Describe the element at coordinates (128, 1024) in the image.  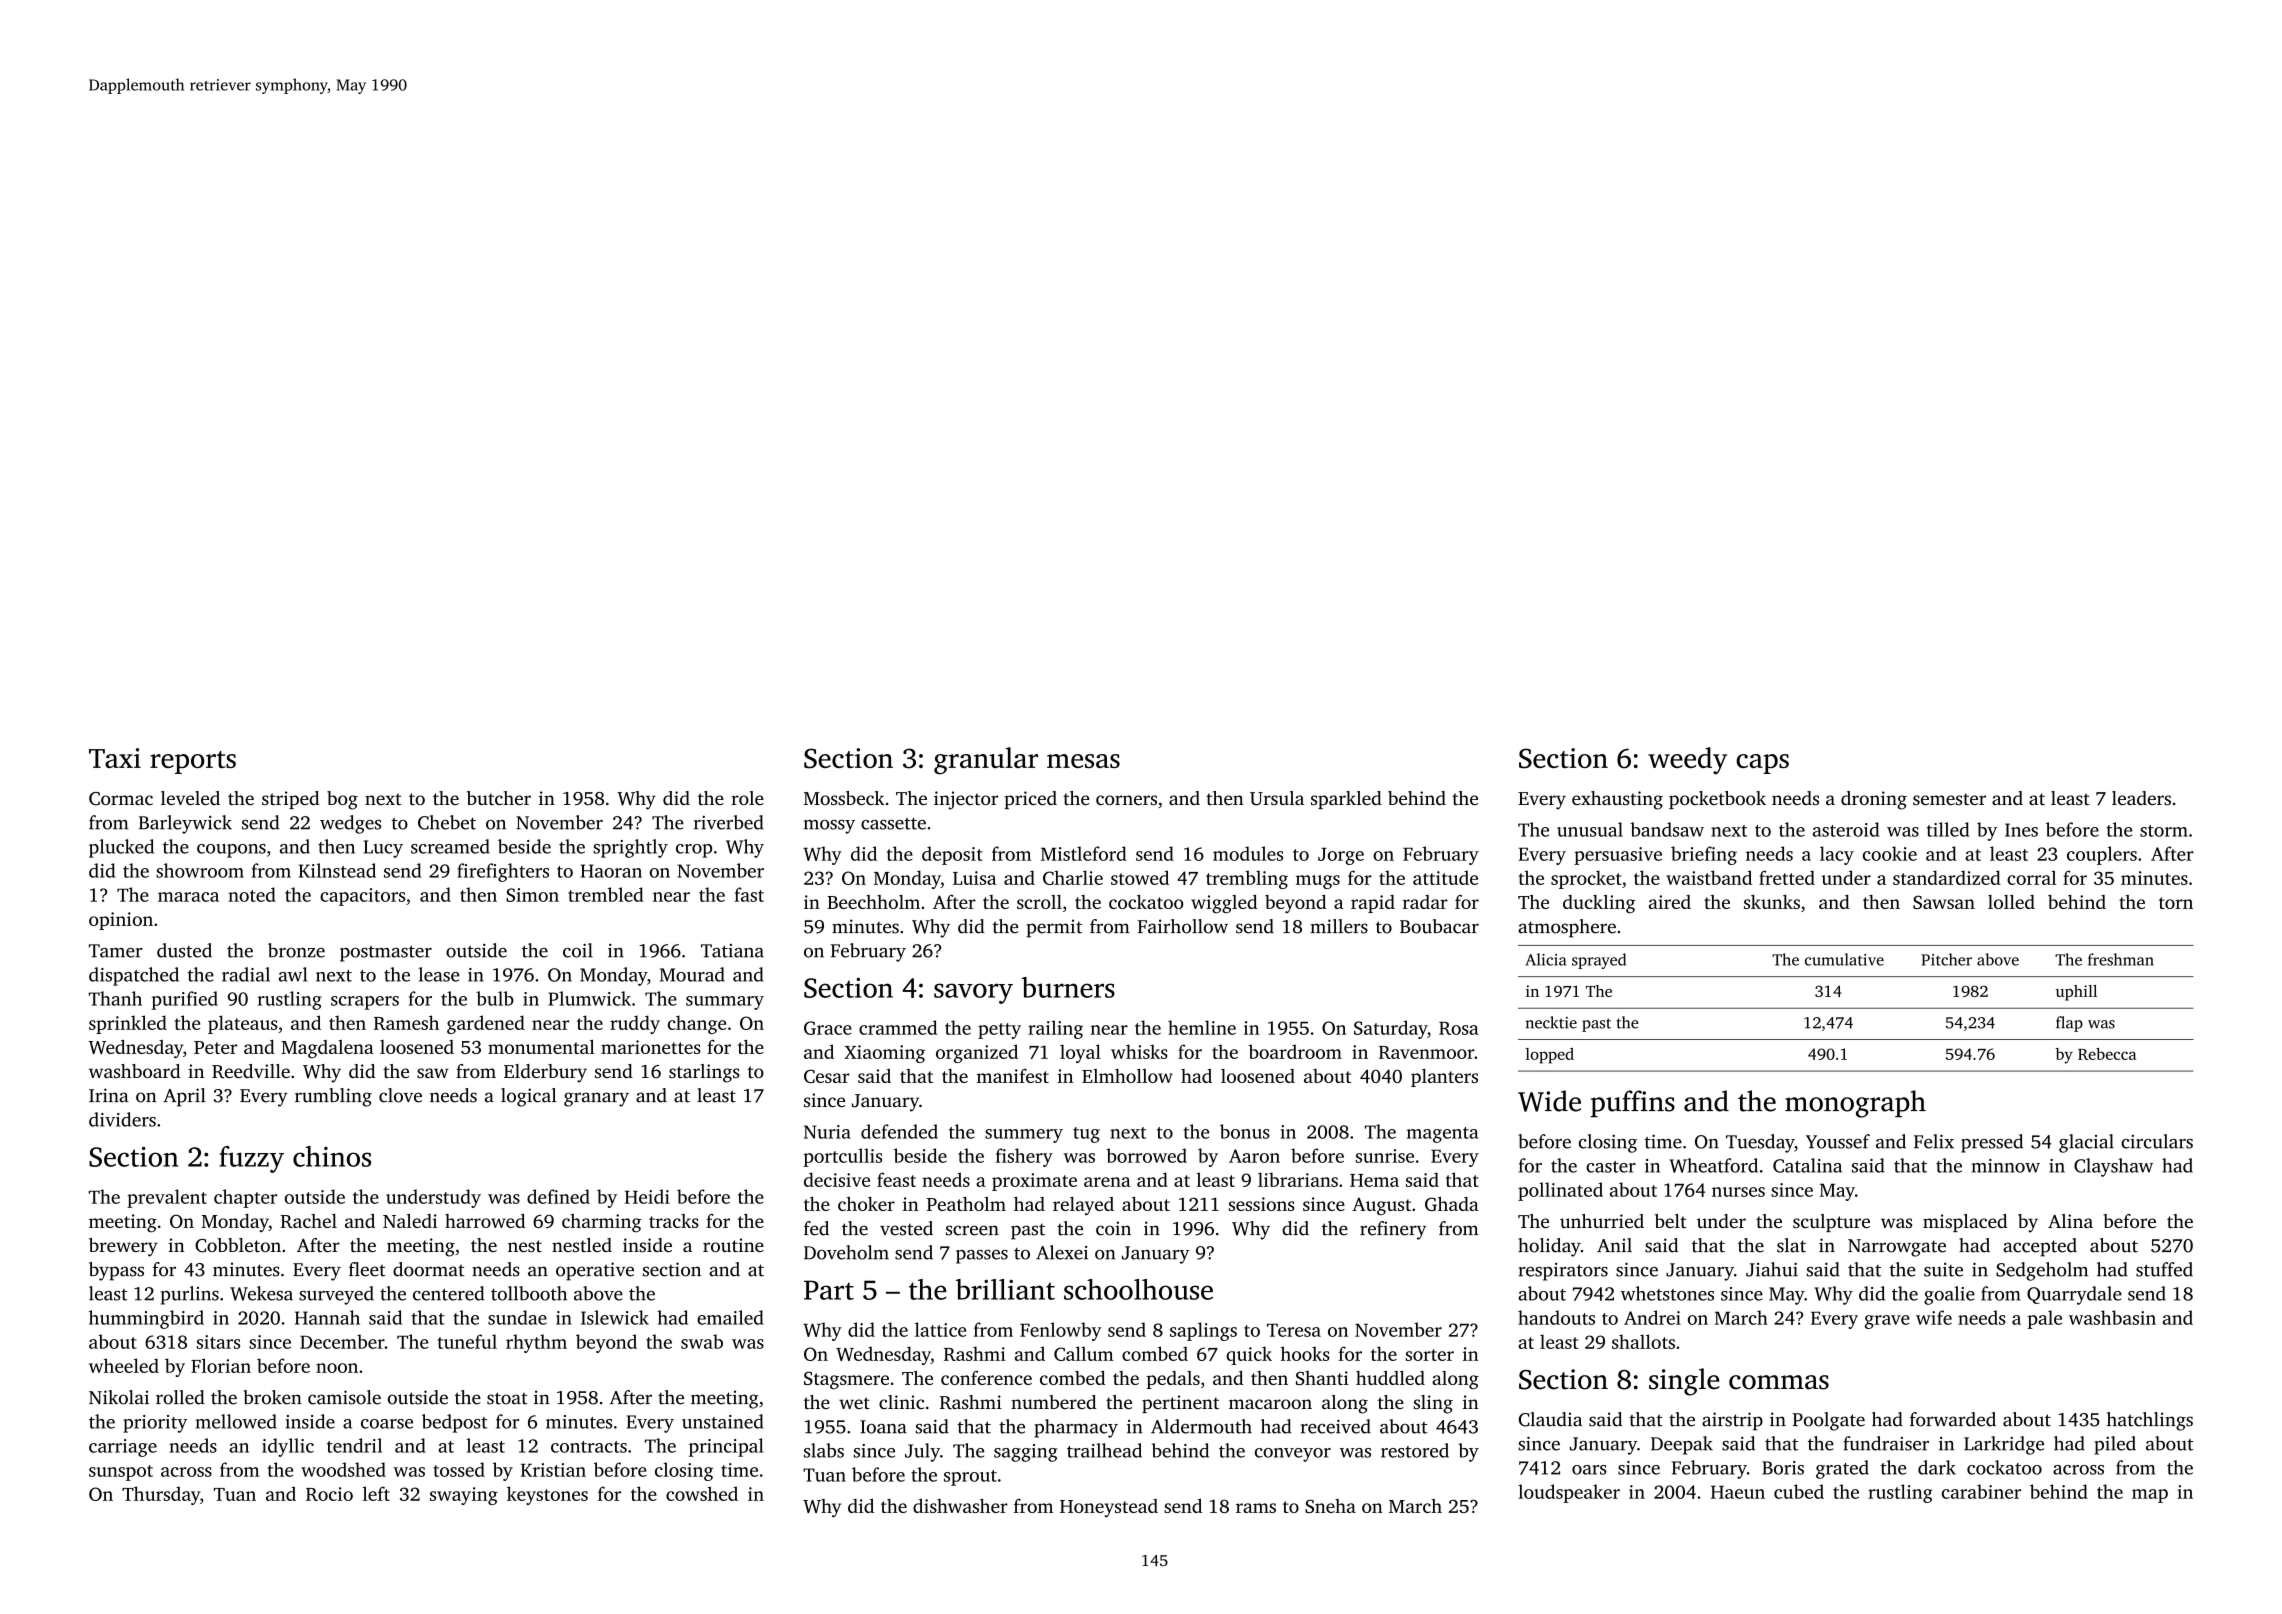
I see `sprinkled` at that location.
